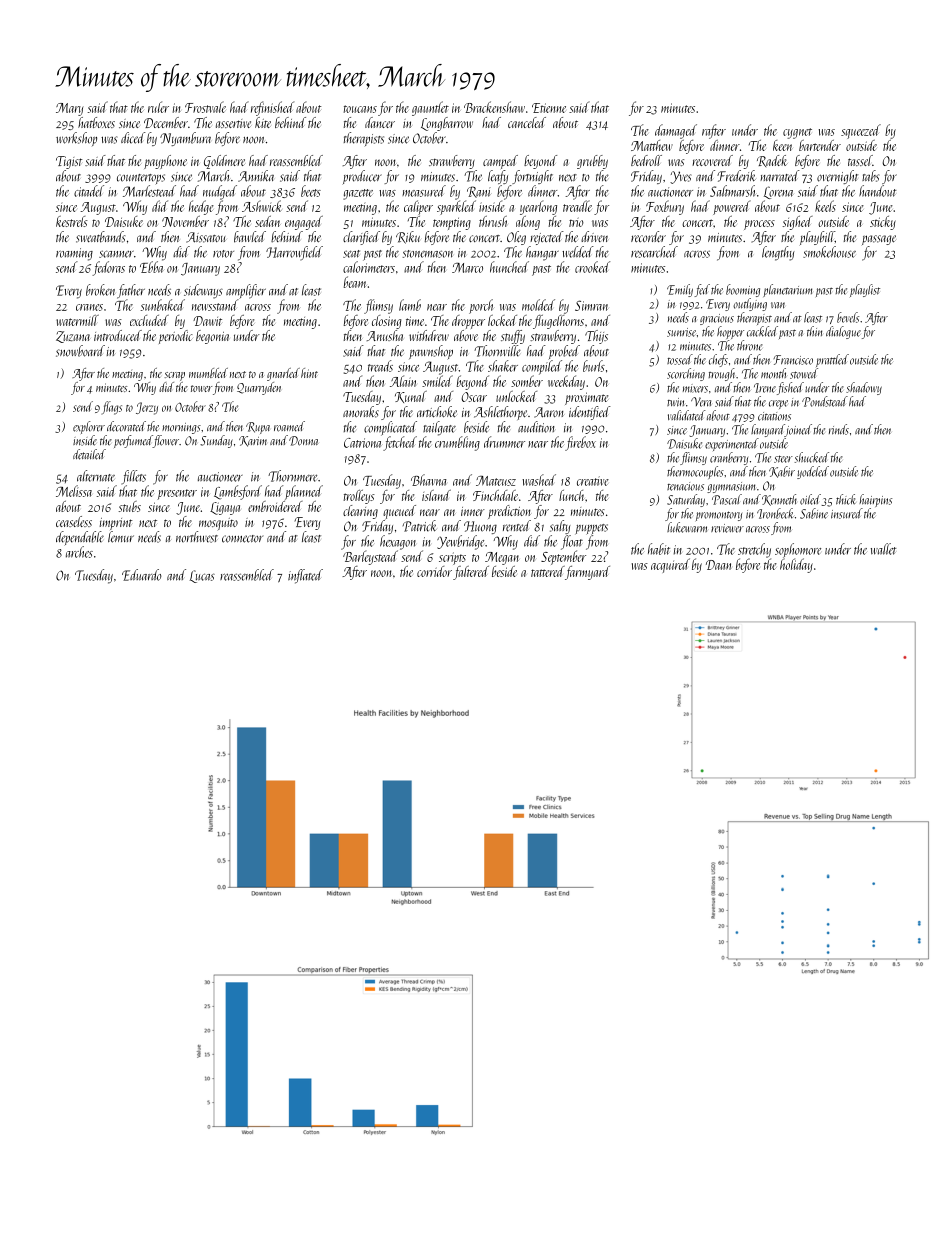 This image has width=952, height=1233. Describe the element at coordinates (500, 162) in the image. I see `camped` at that location.
